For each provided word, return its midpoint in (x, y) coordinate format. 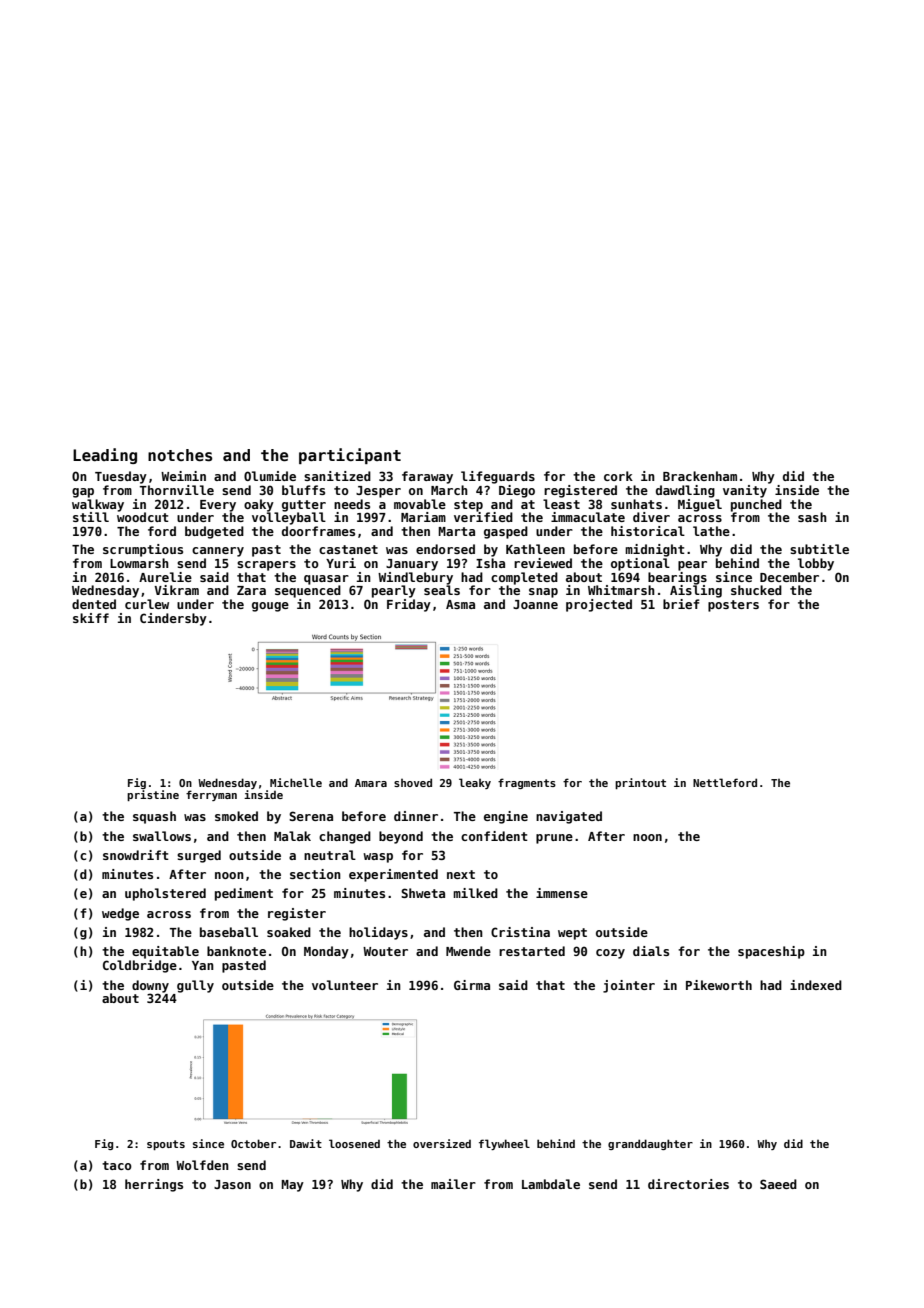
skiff (91, 618)
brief (681, 604)
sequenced (308, 591)
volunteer (345, 985)
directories (688, 1184)
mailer (453, 1184)
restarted (532, 951)
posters (733, 606)
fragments (527, 783)
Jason (232, 1184)
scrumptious (143, 550)
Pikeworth (719, 985)
